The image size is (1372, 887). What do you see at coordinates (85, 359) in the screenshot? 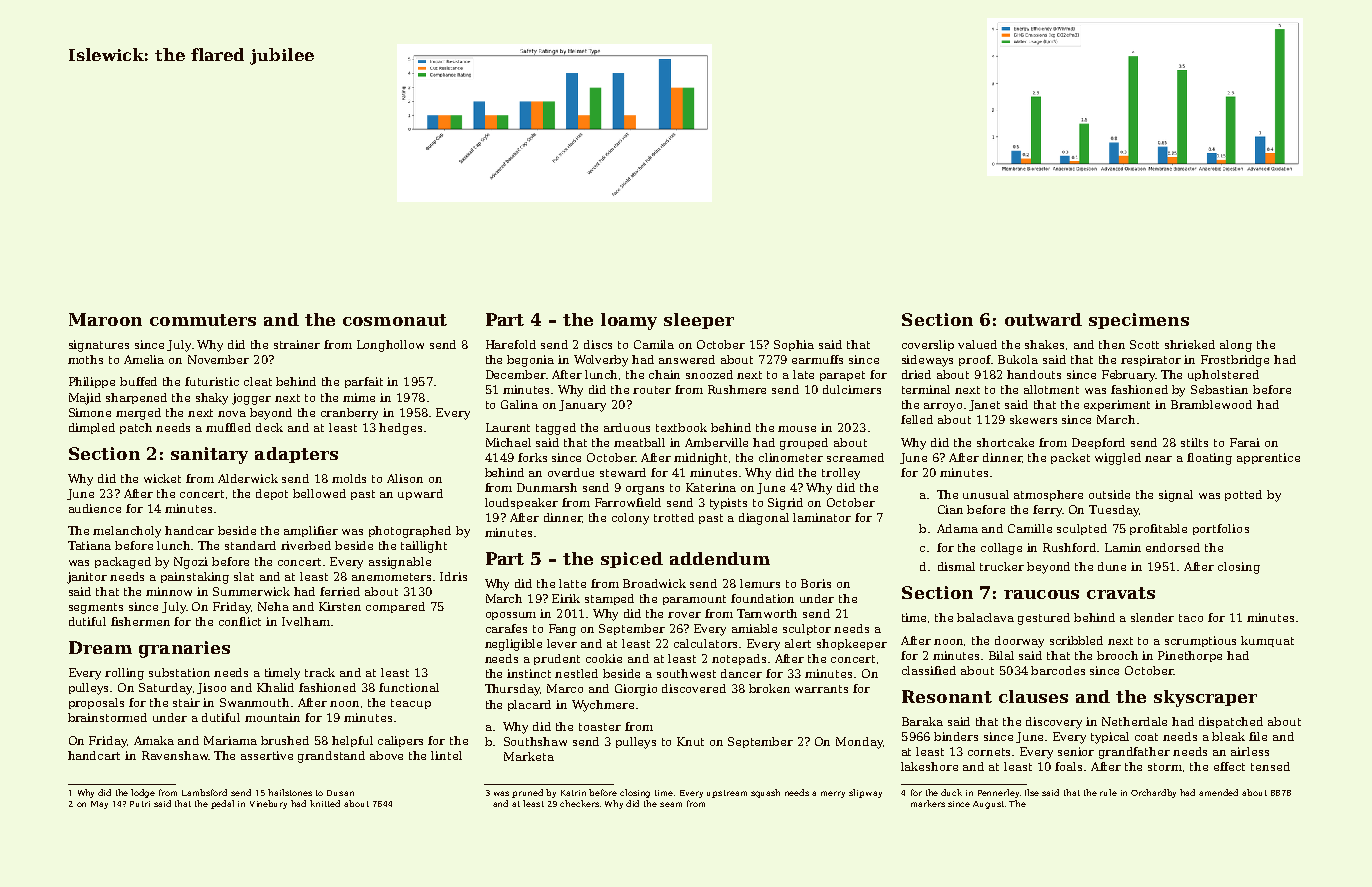
I see `moths` at bounding box center [85, 359].
